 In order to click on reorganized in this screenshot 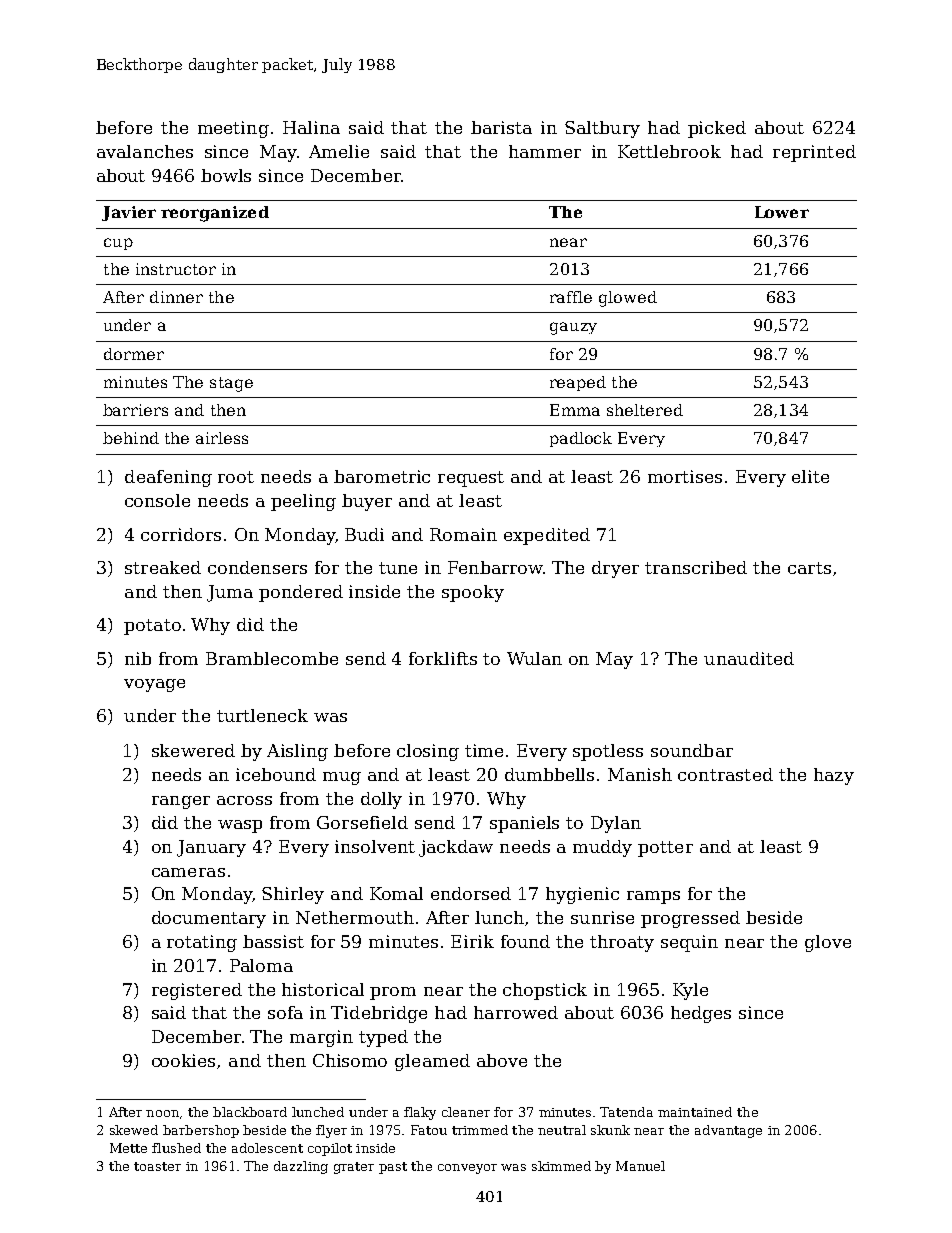, I will do `click(215, 214)`.
